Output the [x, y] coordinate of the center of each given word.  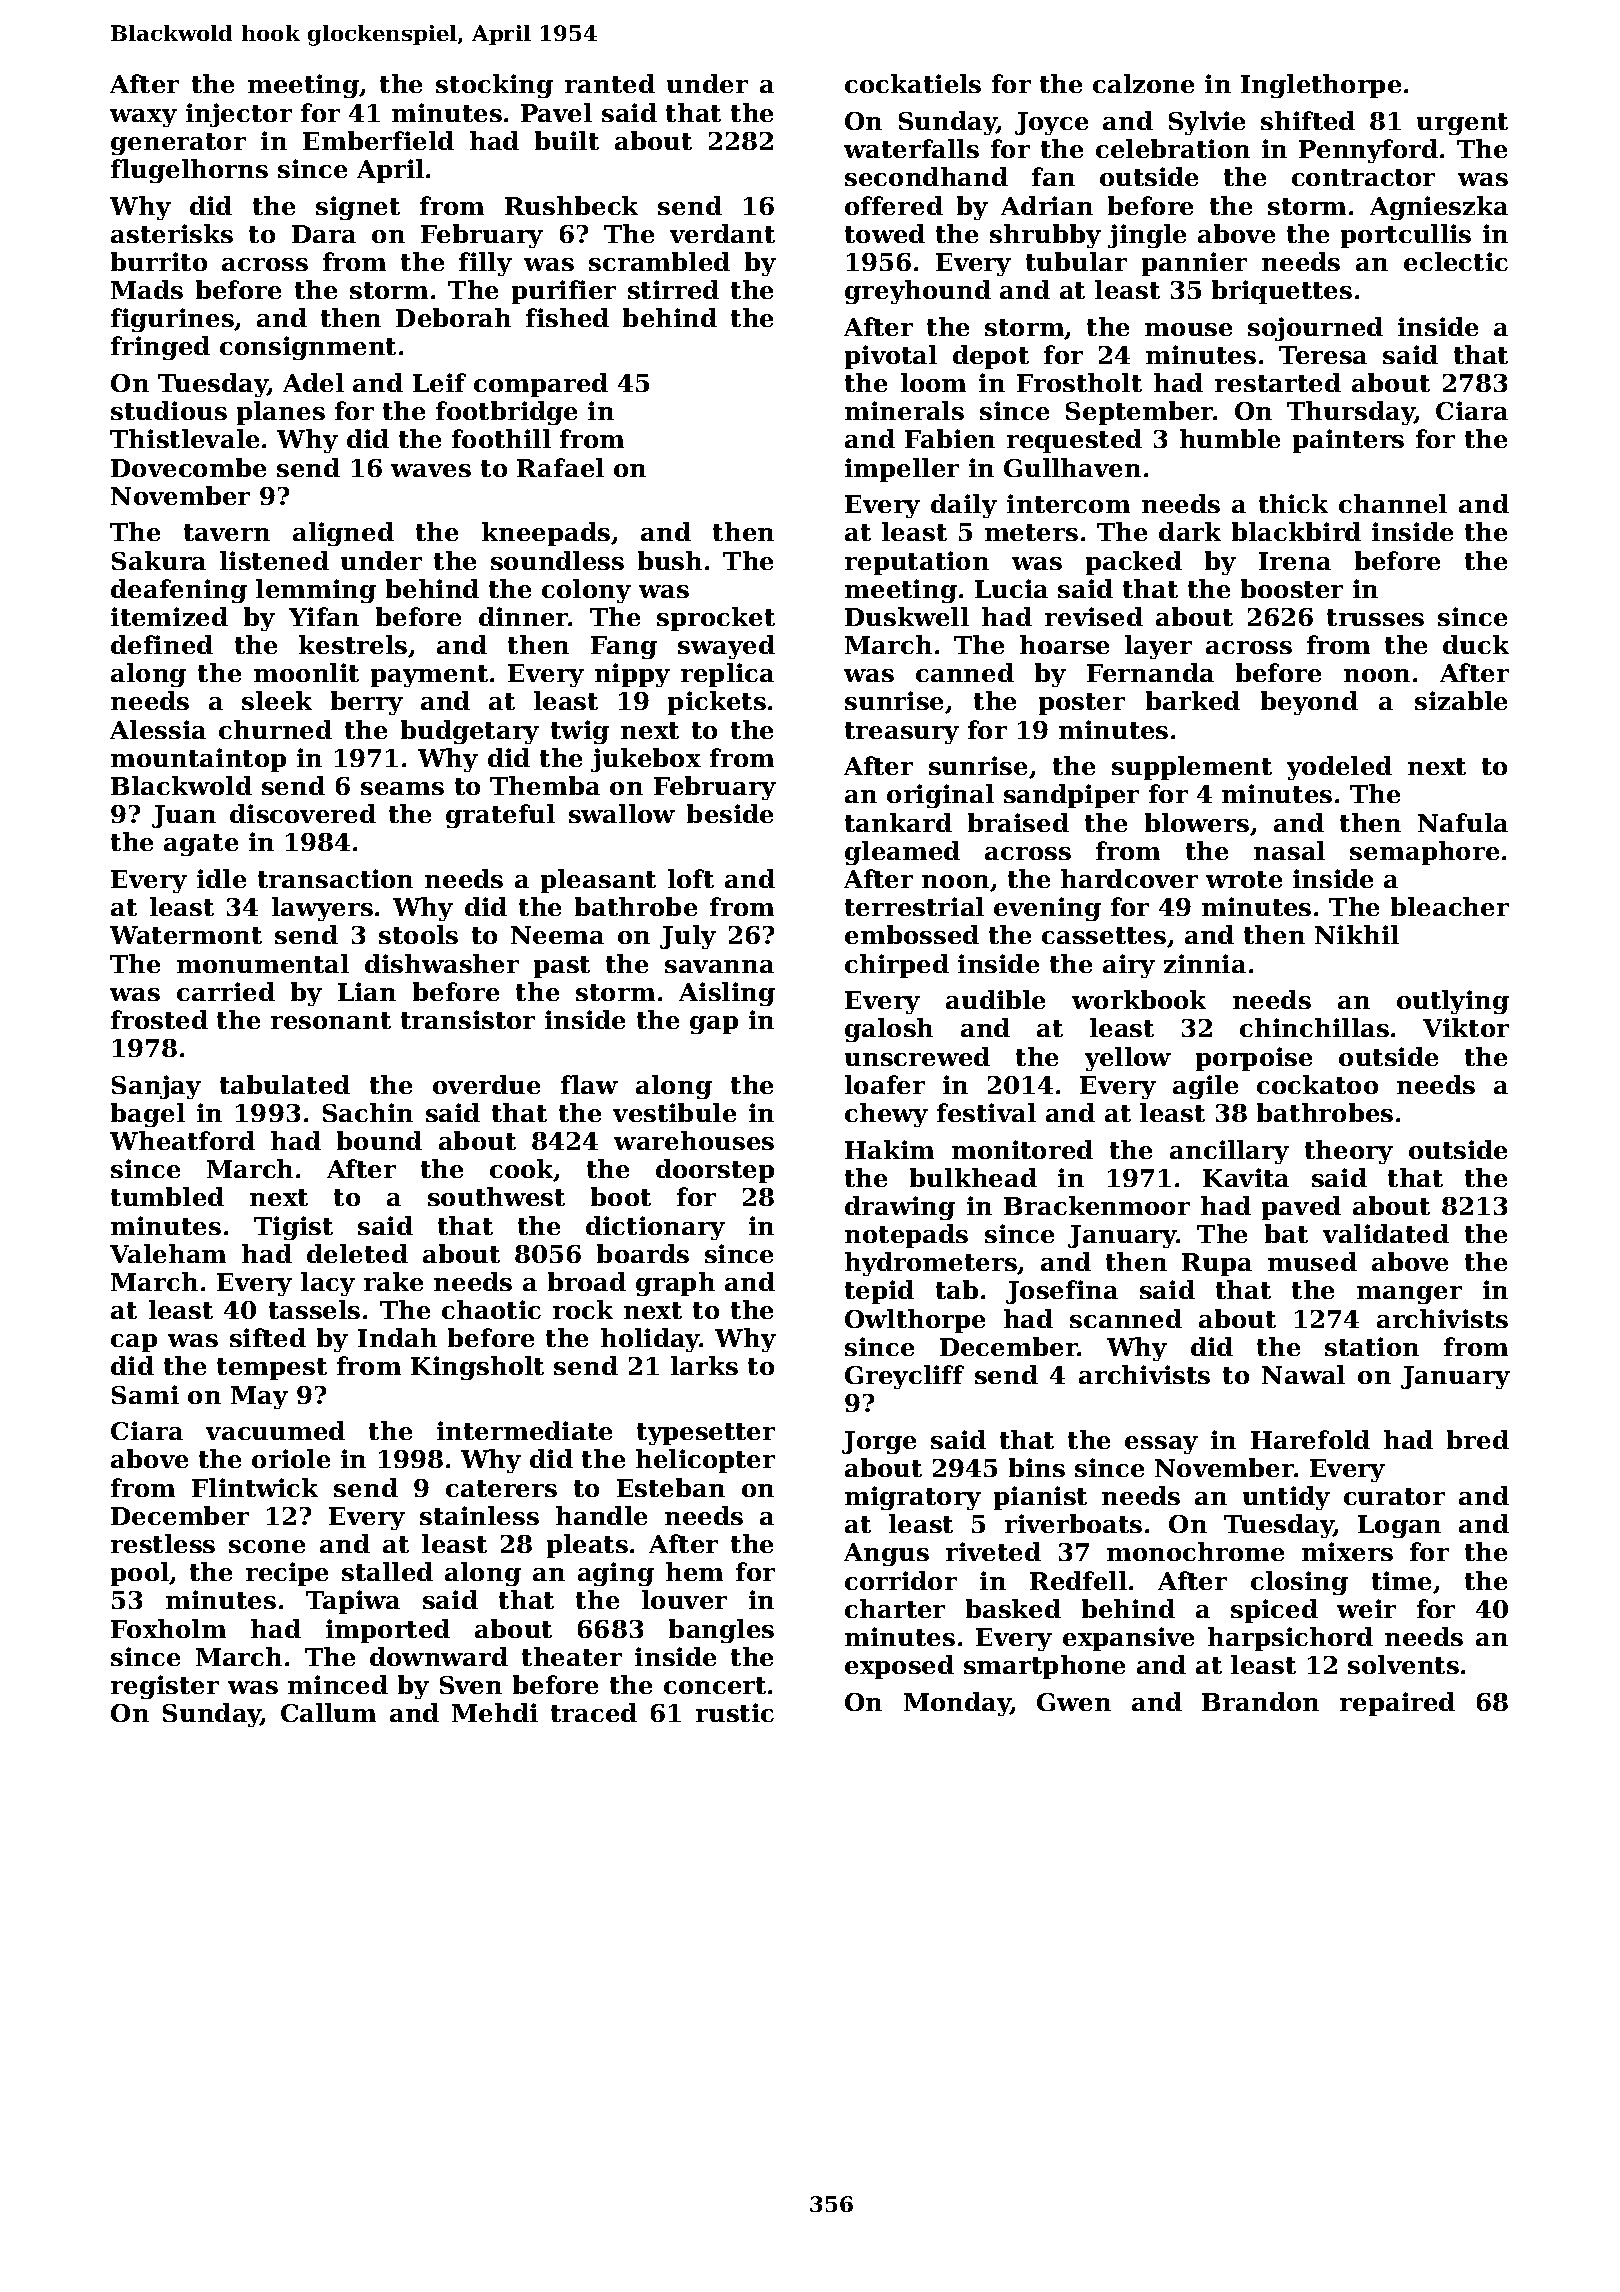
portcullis [1406, 236]
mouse [1188, 329]
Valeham [168, 1253]
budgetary [470, 732]
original [940, 796]
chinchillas [1314, 1027]
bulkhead [973, 1177]
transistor [468, 1019]
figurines [172, 320]
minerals [904, 410]
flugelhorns [189, 171]
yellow [1128, 1059]
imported [388, 1631]
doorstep [715, 1171]
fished [567, 317]
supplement [1192, 768]
